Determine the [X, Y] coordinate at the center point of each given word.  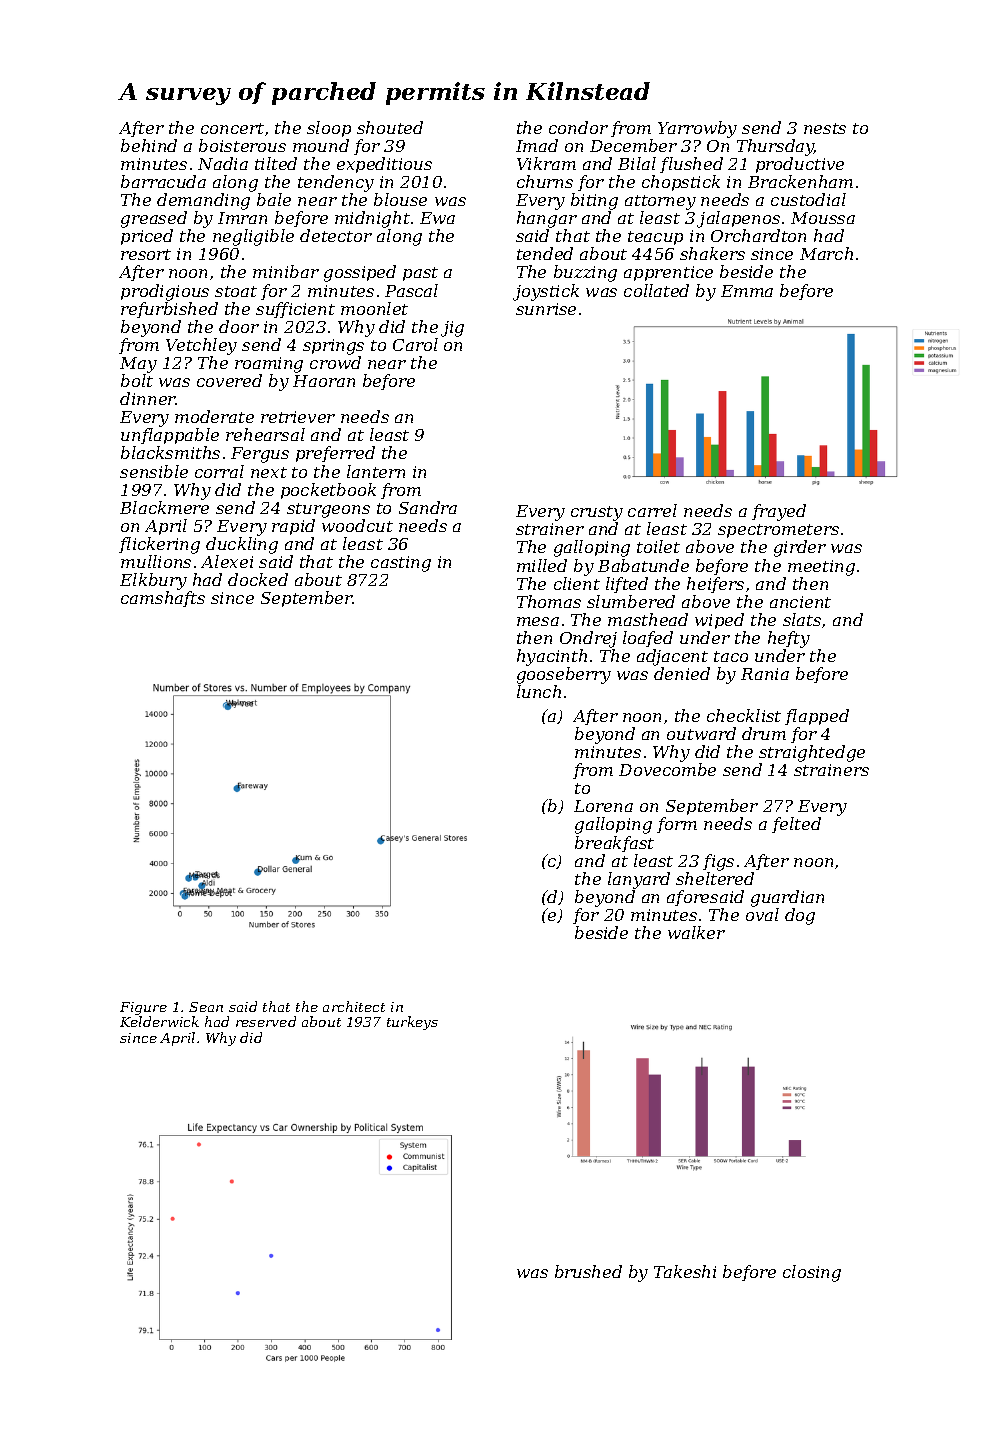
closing [812, 1273]
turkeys [412, 1023]
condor [578, 127]
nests [825, 128]
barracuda [163, 181]
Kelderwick [159, 1022]
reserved [266, 1021]
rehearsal [265, 434]
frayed [779, 512]
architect [354, 1006]
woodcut [357, 525]
